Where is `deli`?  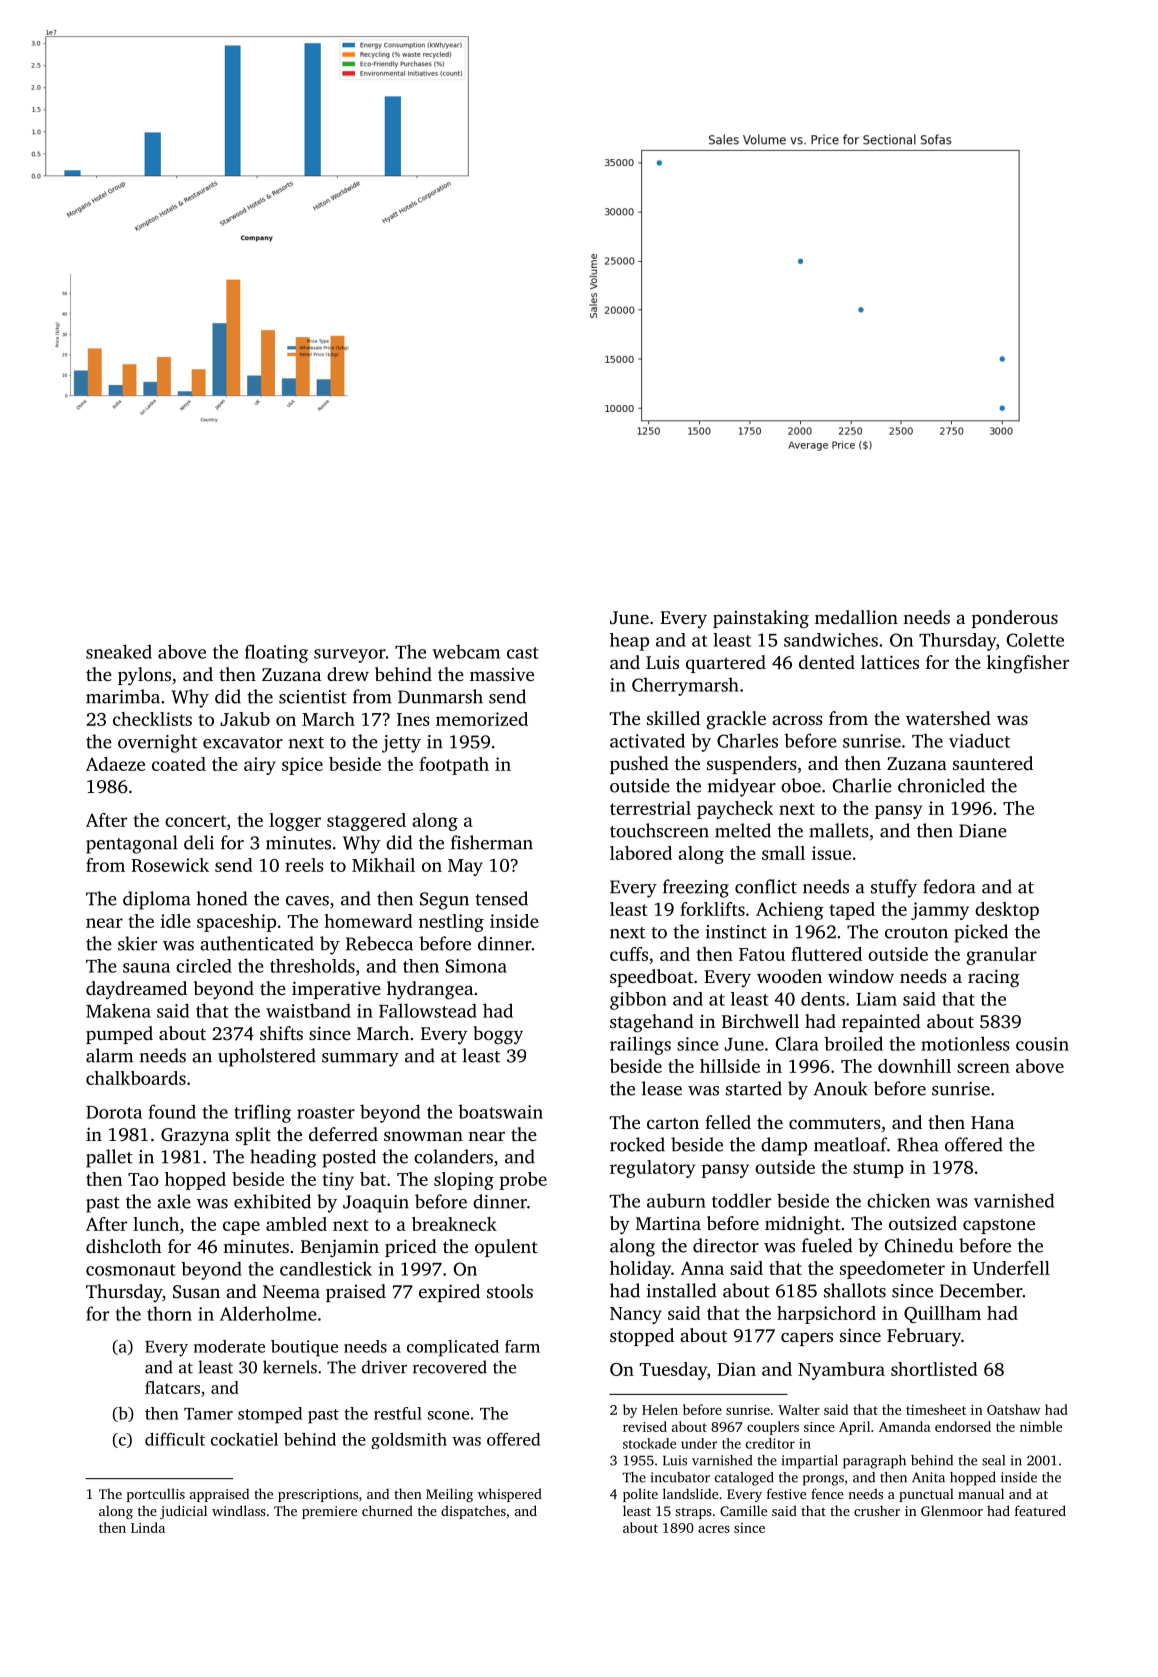 deli is located at coordinates (199, 842).
